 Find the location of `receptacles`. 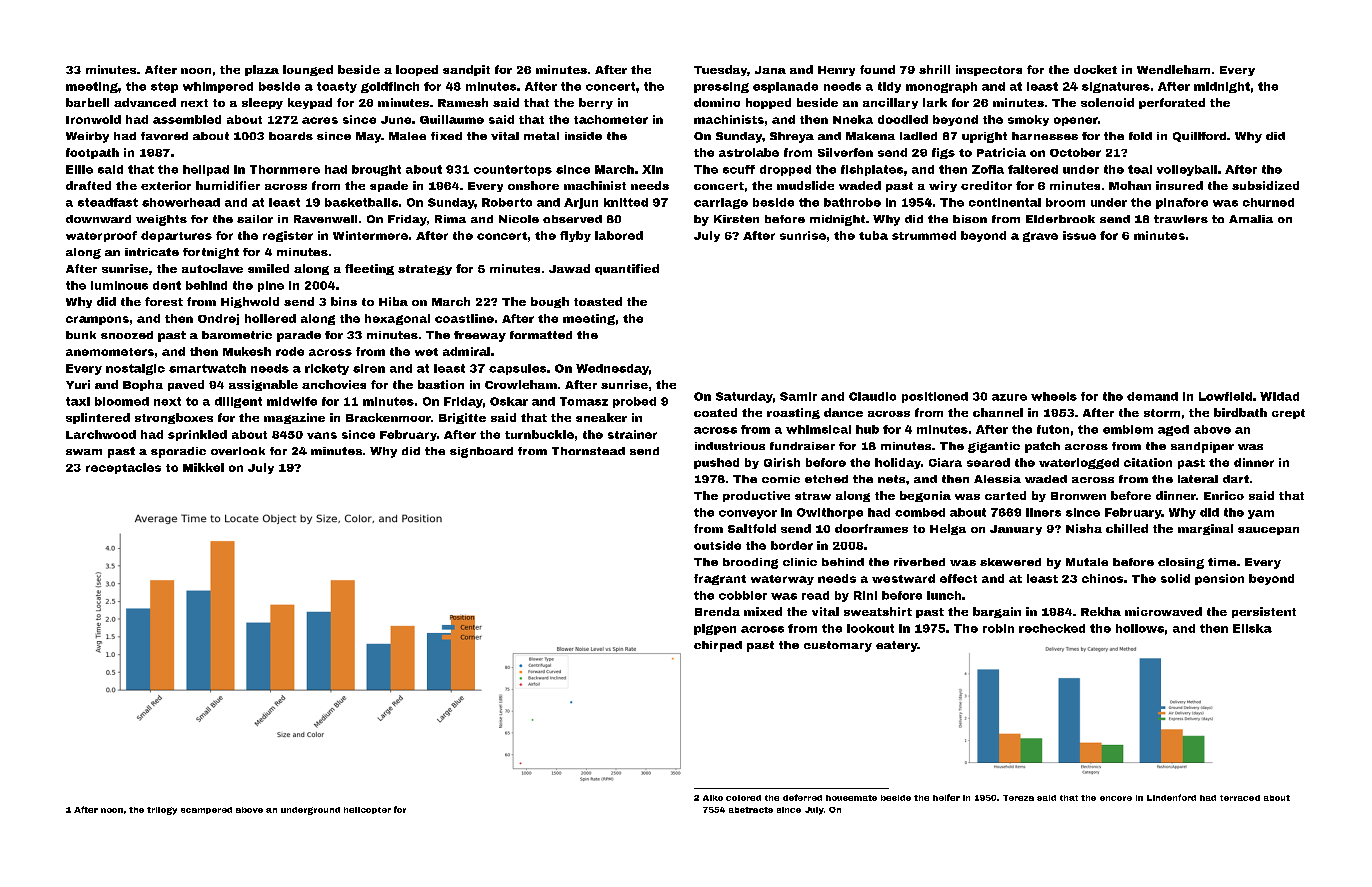

receptacles is located at coordinates (123, 468).
